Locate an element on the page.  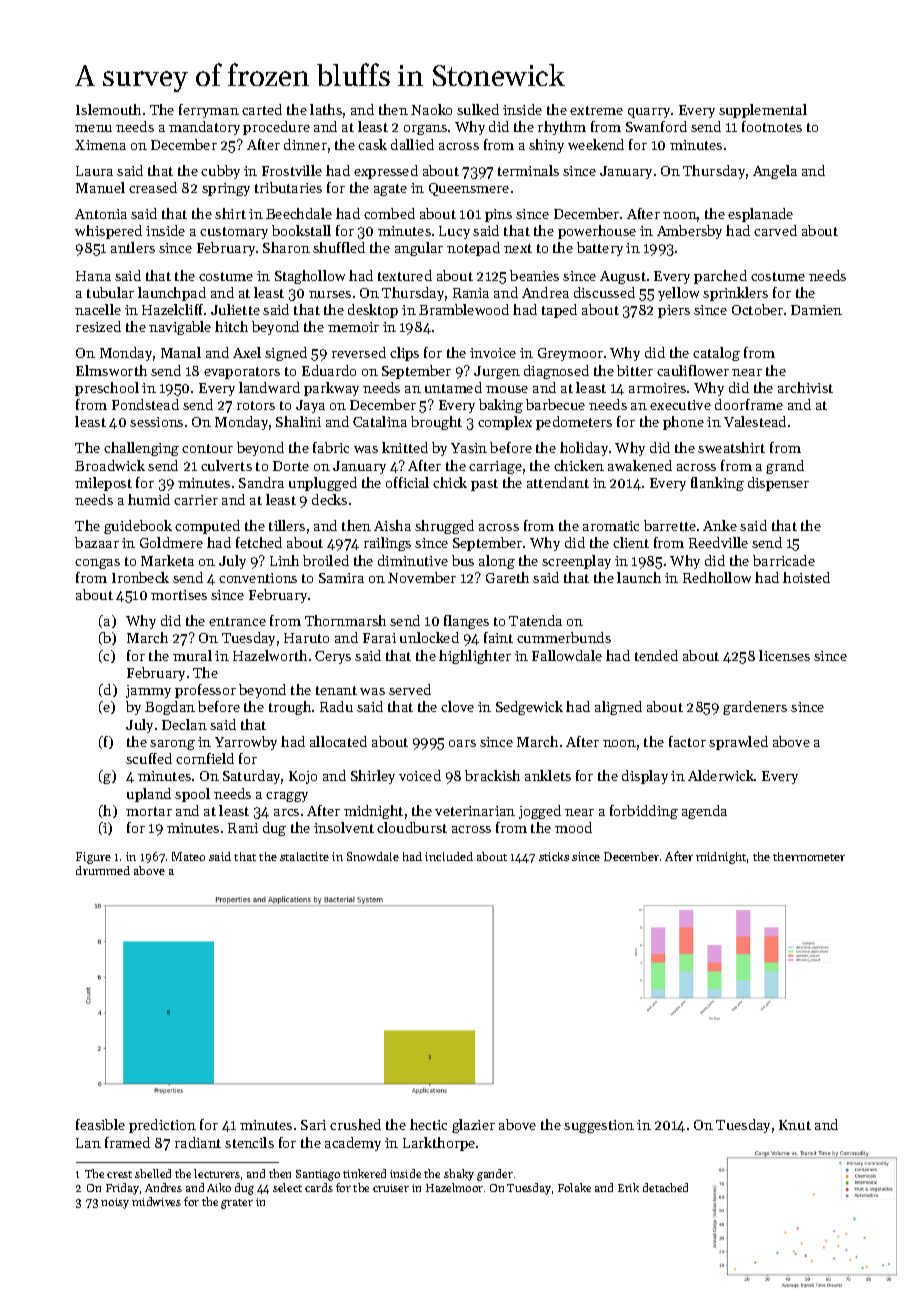
culverts is located at coordinates (226, 465).
